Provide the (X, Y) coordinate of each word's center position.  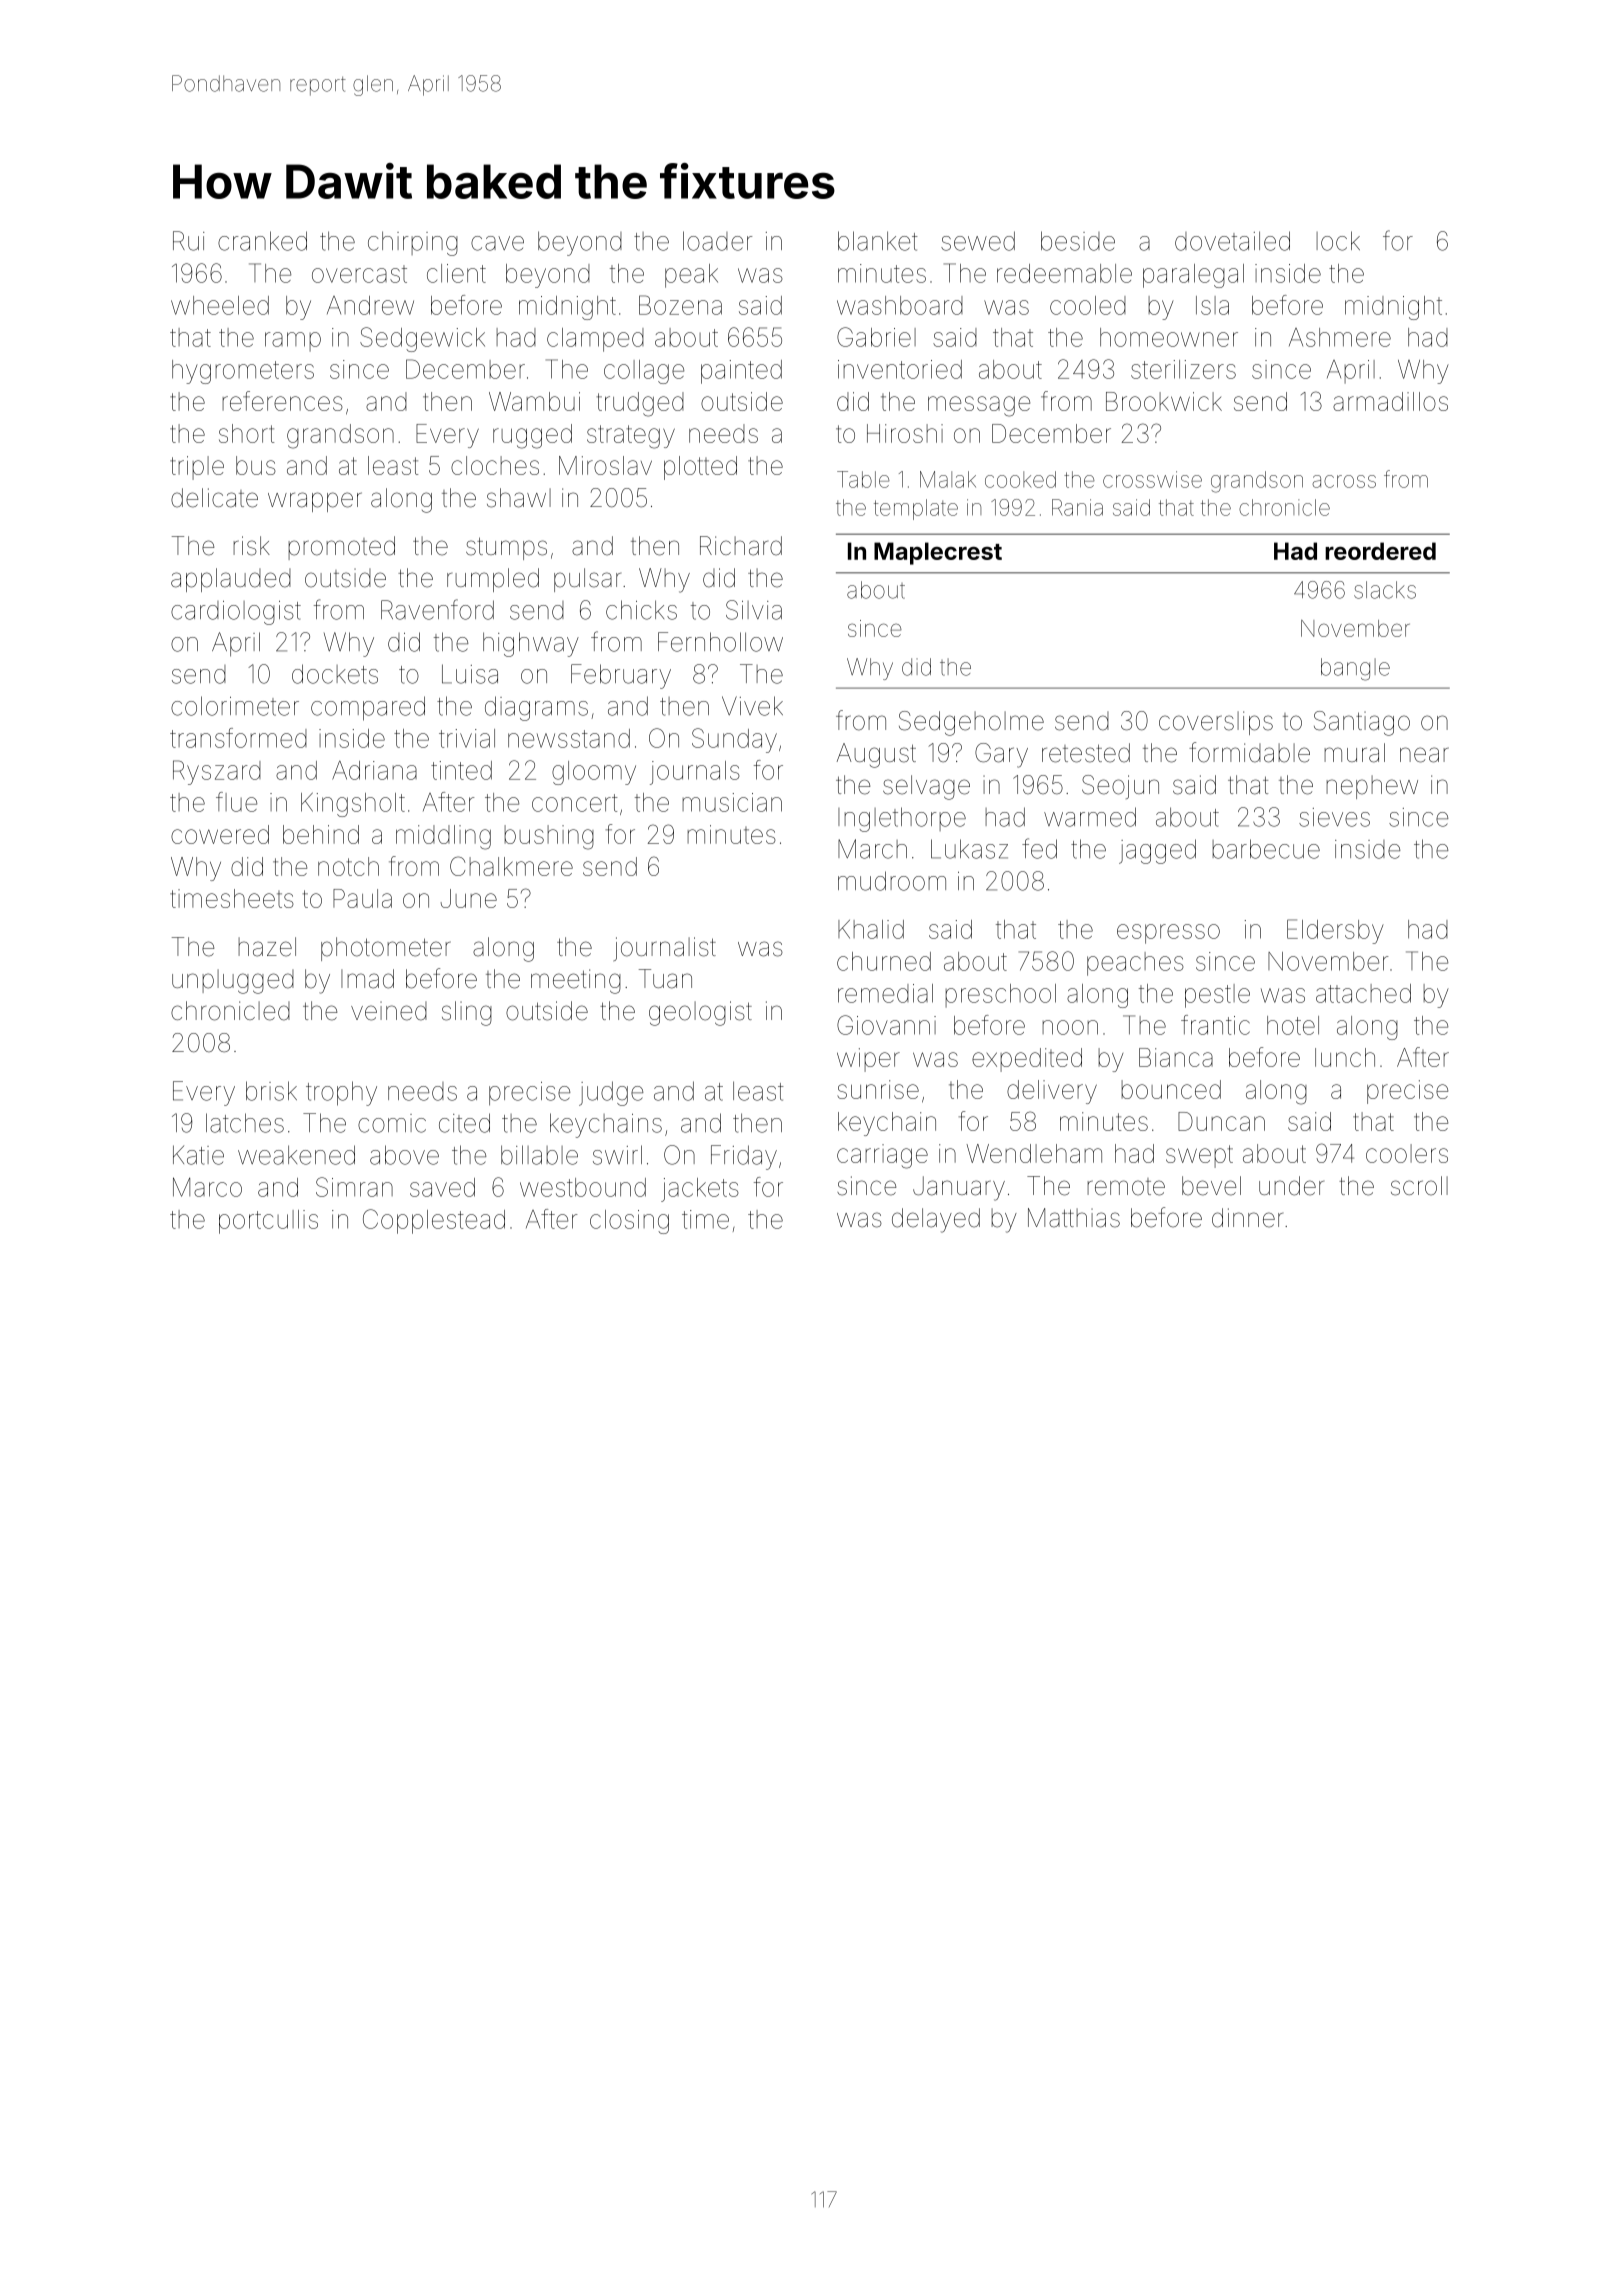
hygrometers (243, 372)
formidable (1249, 752)
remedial (885, 993)
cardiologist (236, 613)
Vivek (752, 706)
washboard (900, 305)
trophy (341, 1093)
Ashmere (1340, 337)
